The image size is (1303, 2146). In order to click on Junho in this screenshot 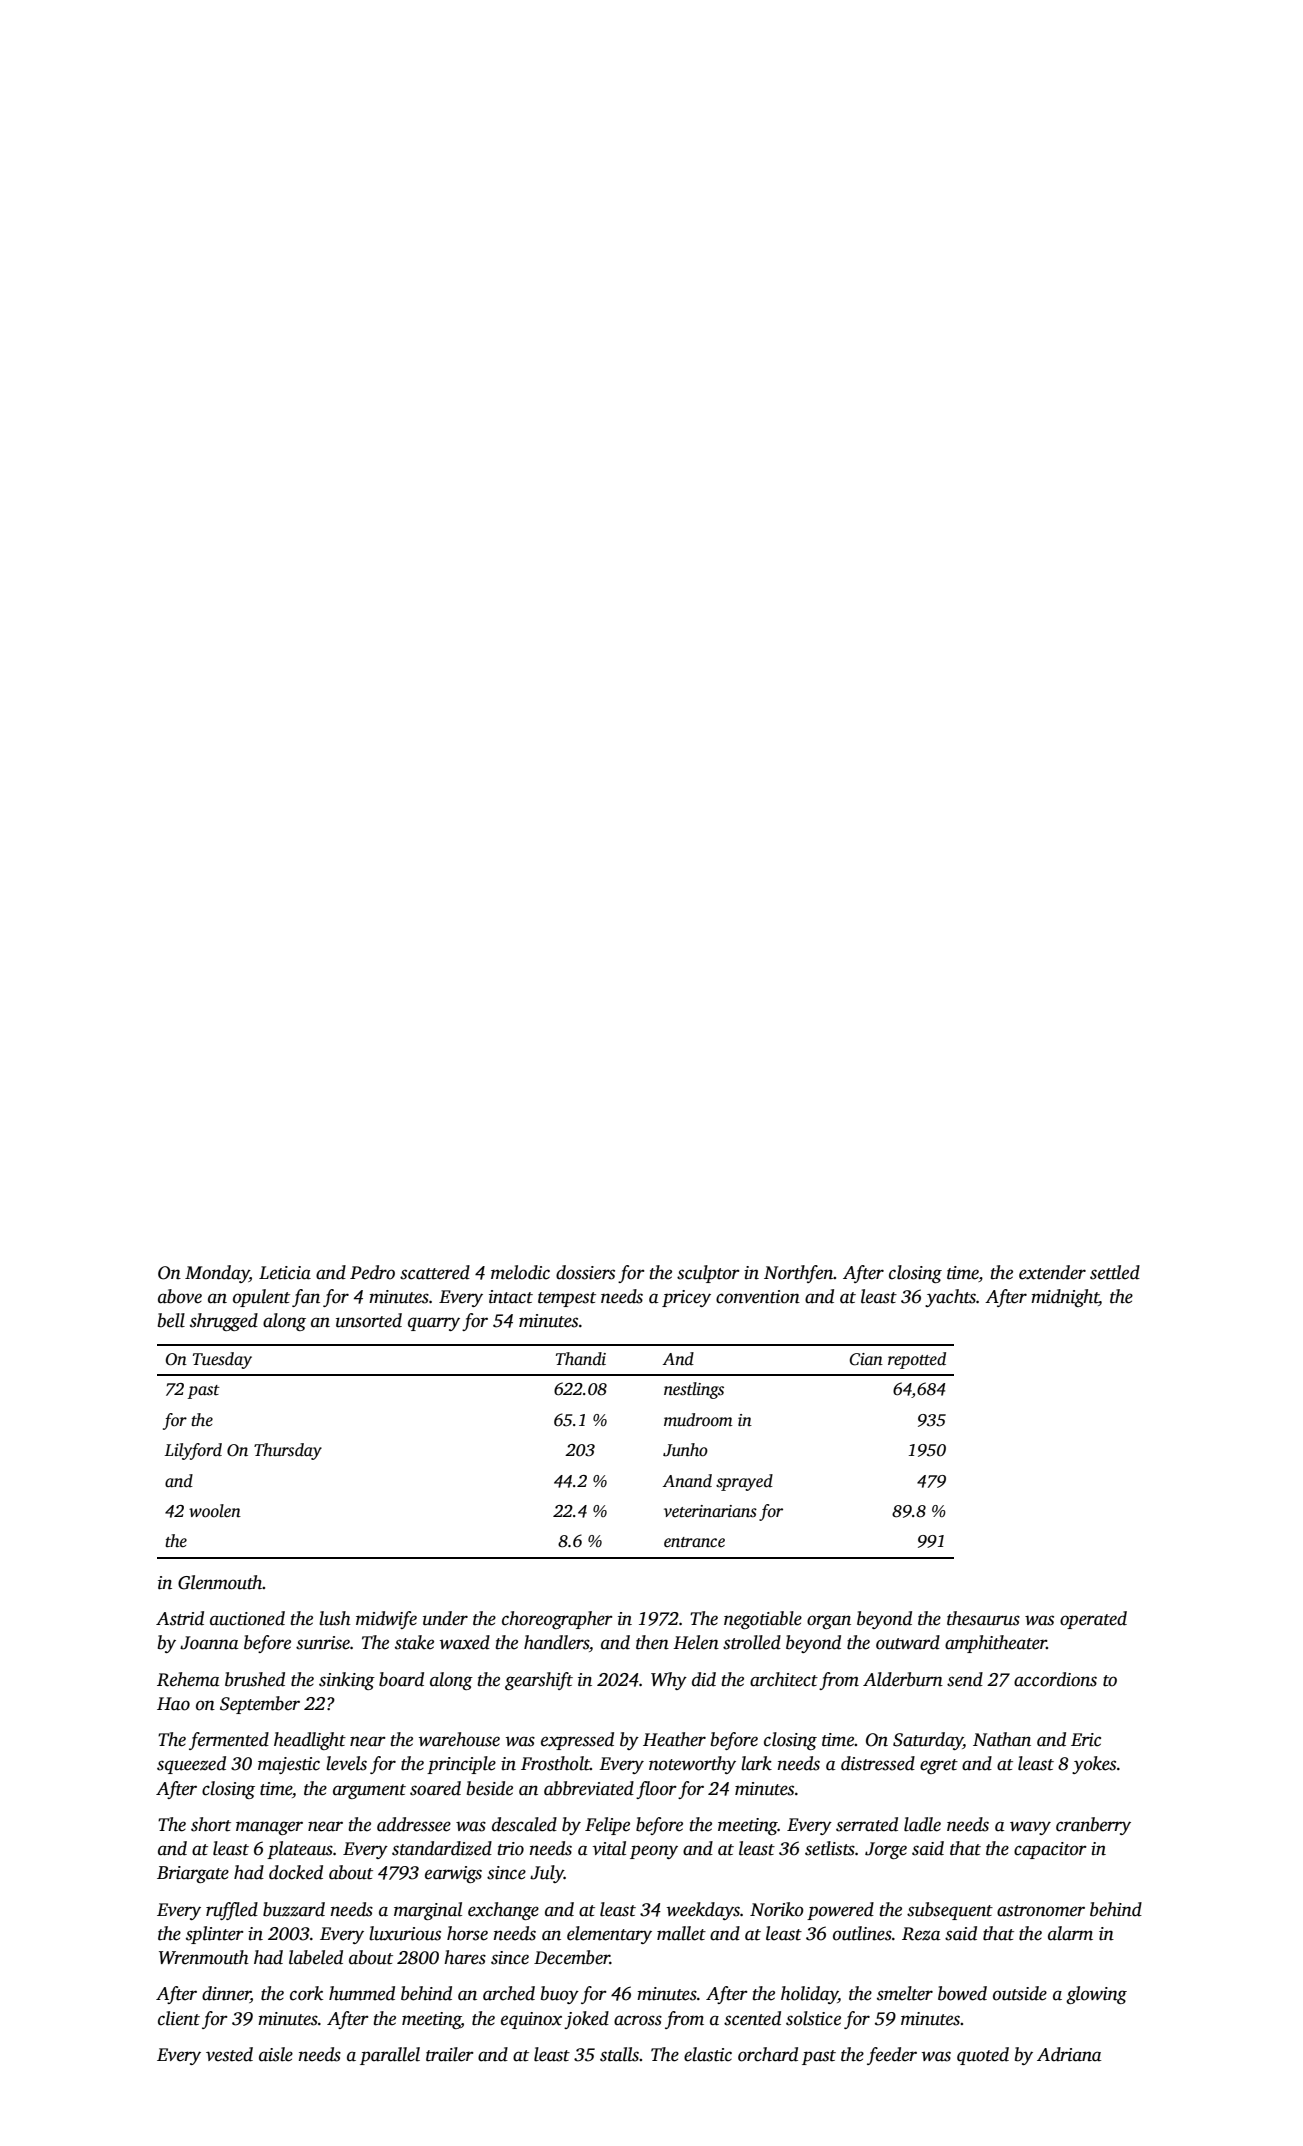, I will do `click(685, 1450)`.
